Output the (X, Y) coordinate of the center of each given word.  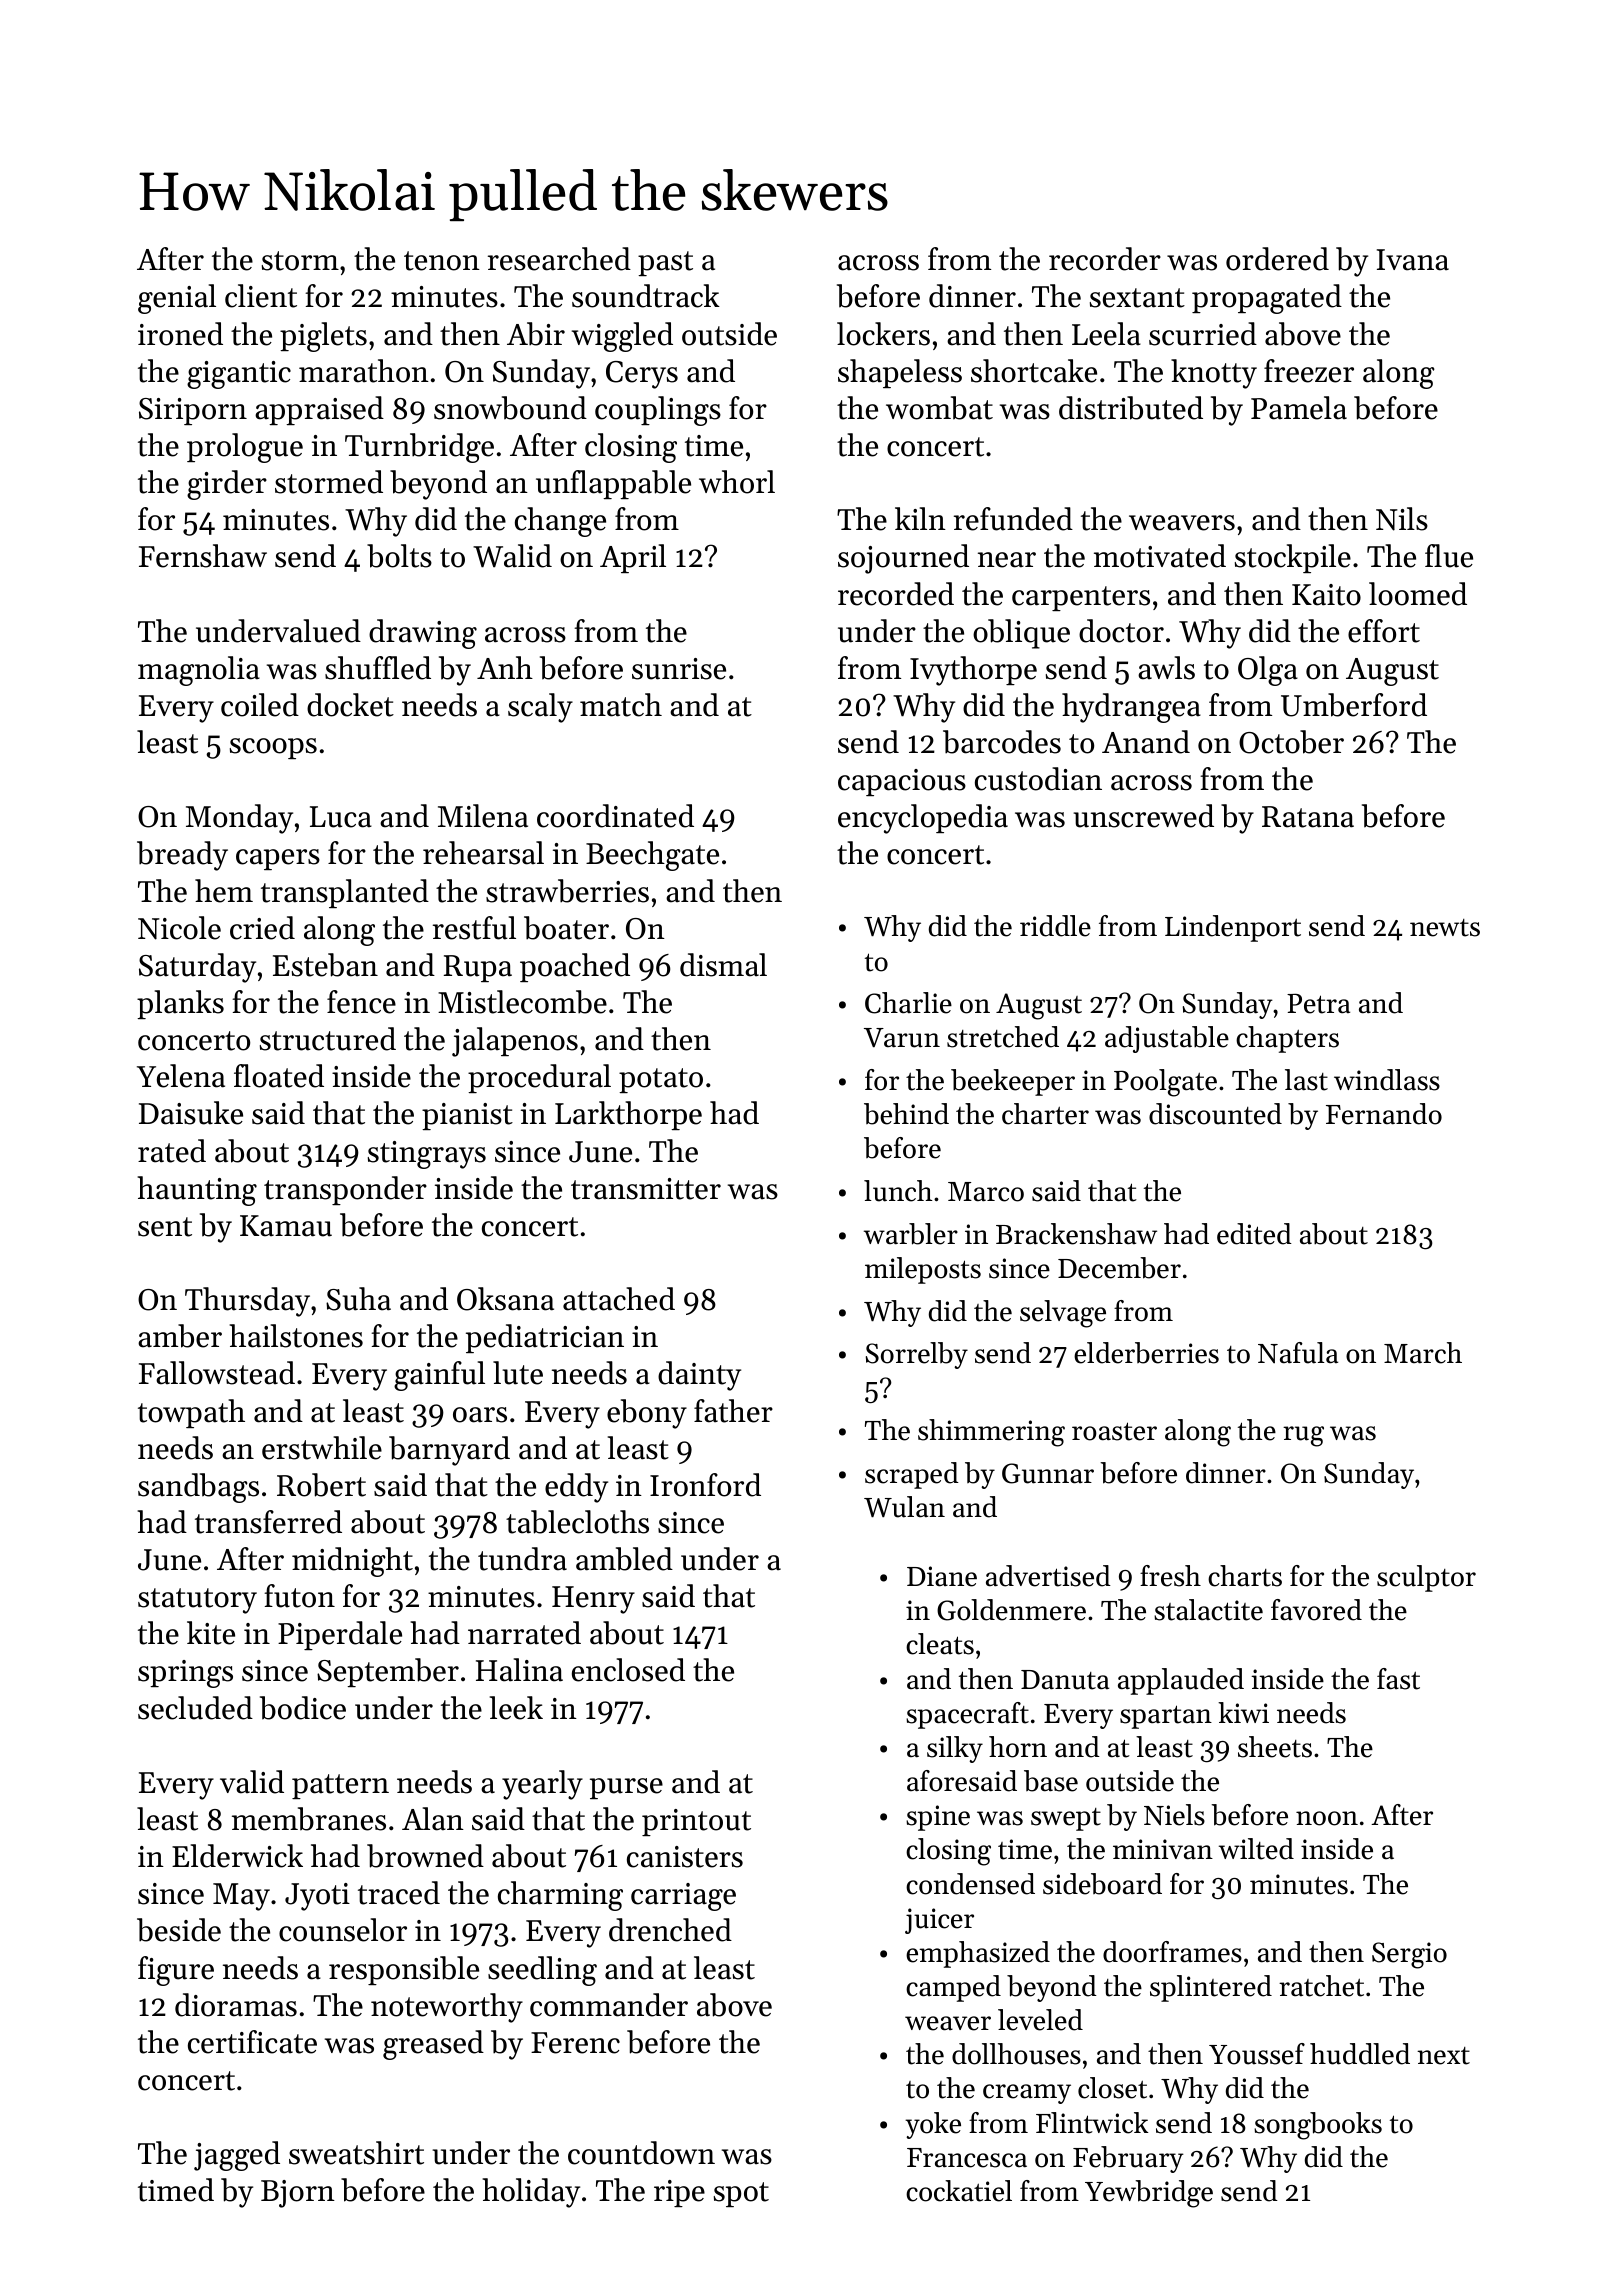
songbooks (1318, 2126)
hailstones (296, 1336)
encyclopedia (923, 819)
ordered (1277, 259)
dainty (699, 1376)
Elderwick (237, 1856)
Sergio (1409, 1955)
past (665, 263)
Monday (239, 819)
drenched (670, 1930)
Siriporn (193, 411)
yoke (933, 2125)
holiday (531, 2193)
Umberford (1354, 705)
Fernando (1384, 1114)
